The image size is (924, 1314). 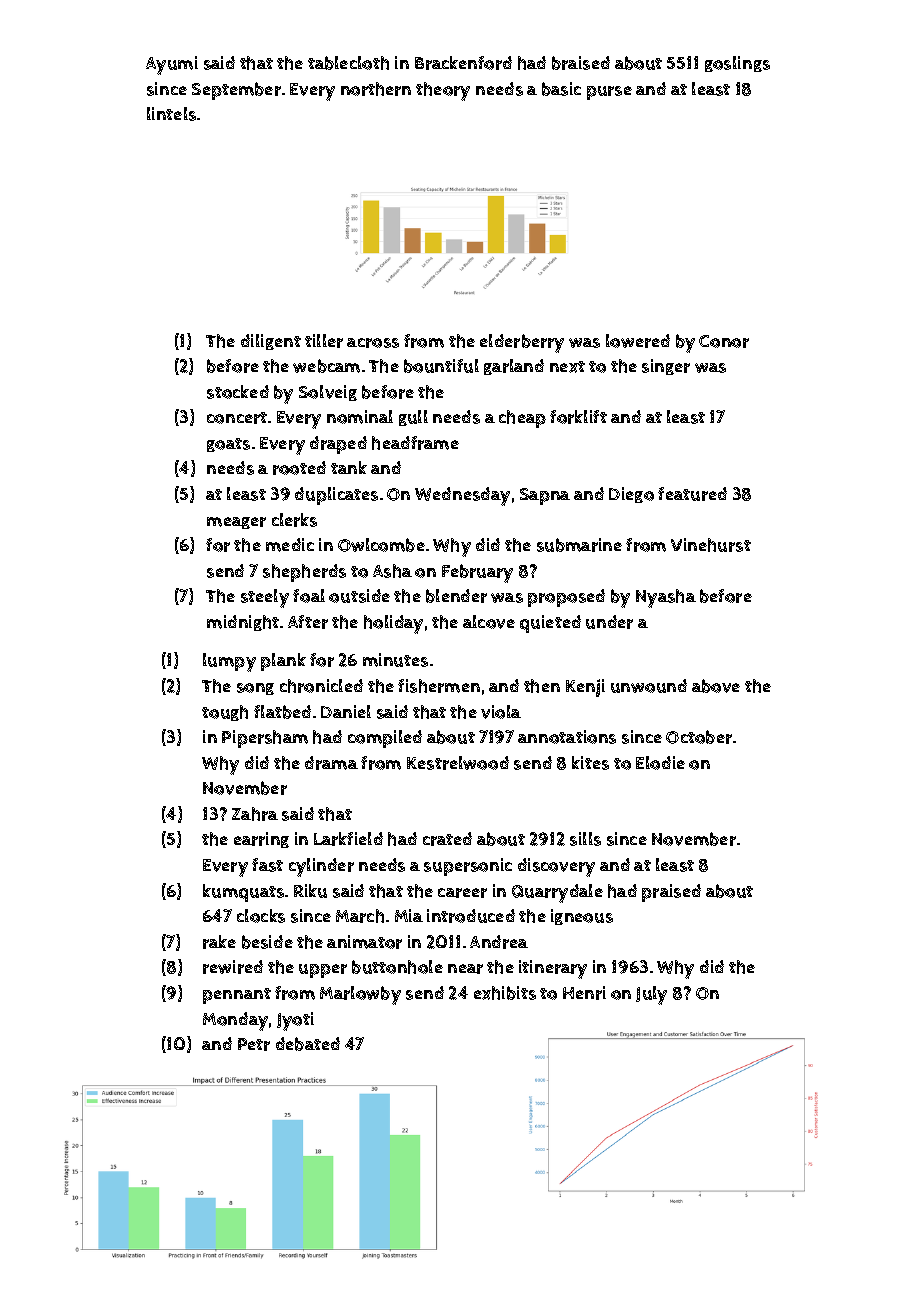 I want to click on theory, so click(x=443, y=91).
